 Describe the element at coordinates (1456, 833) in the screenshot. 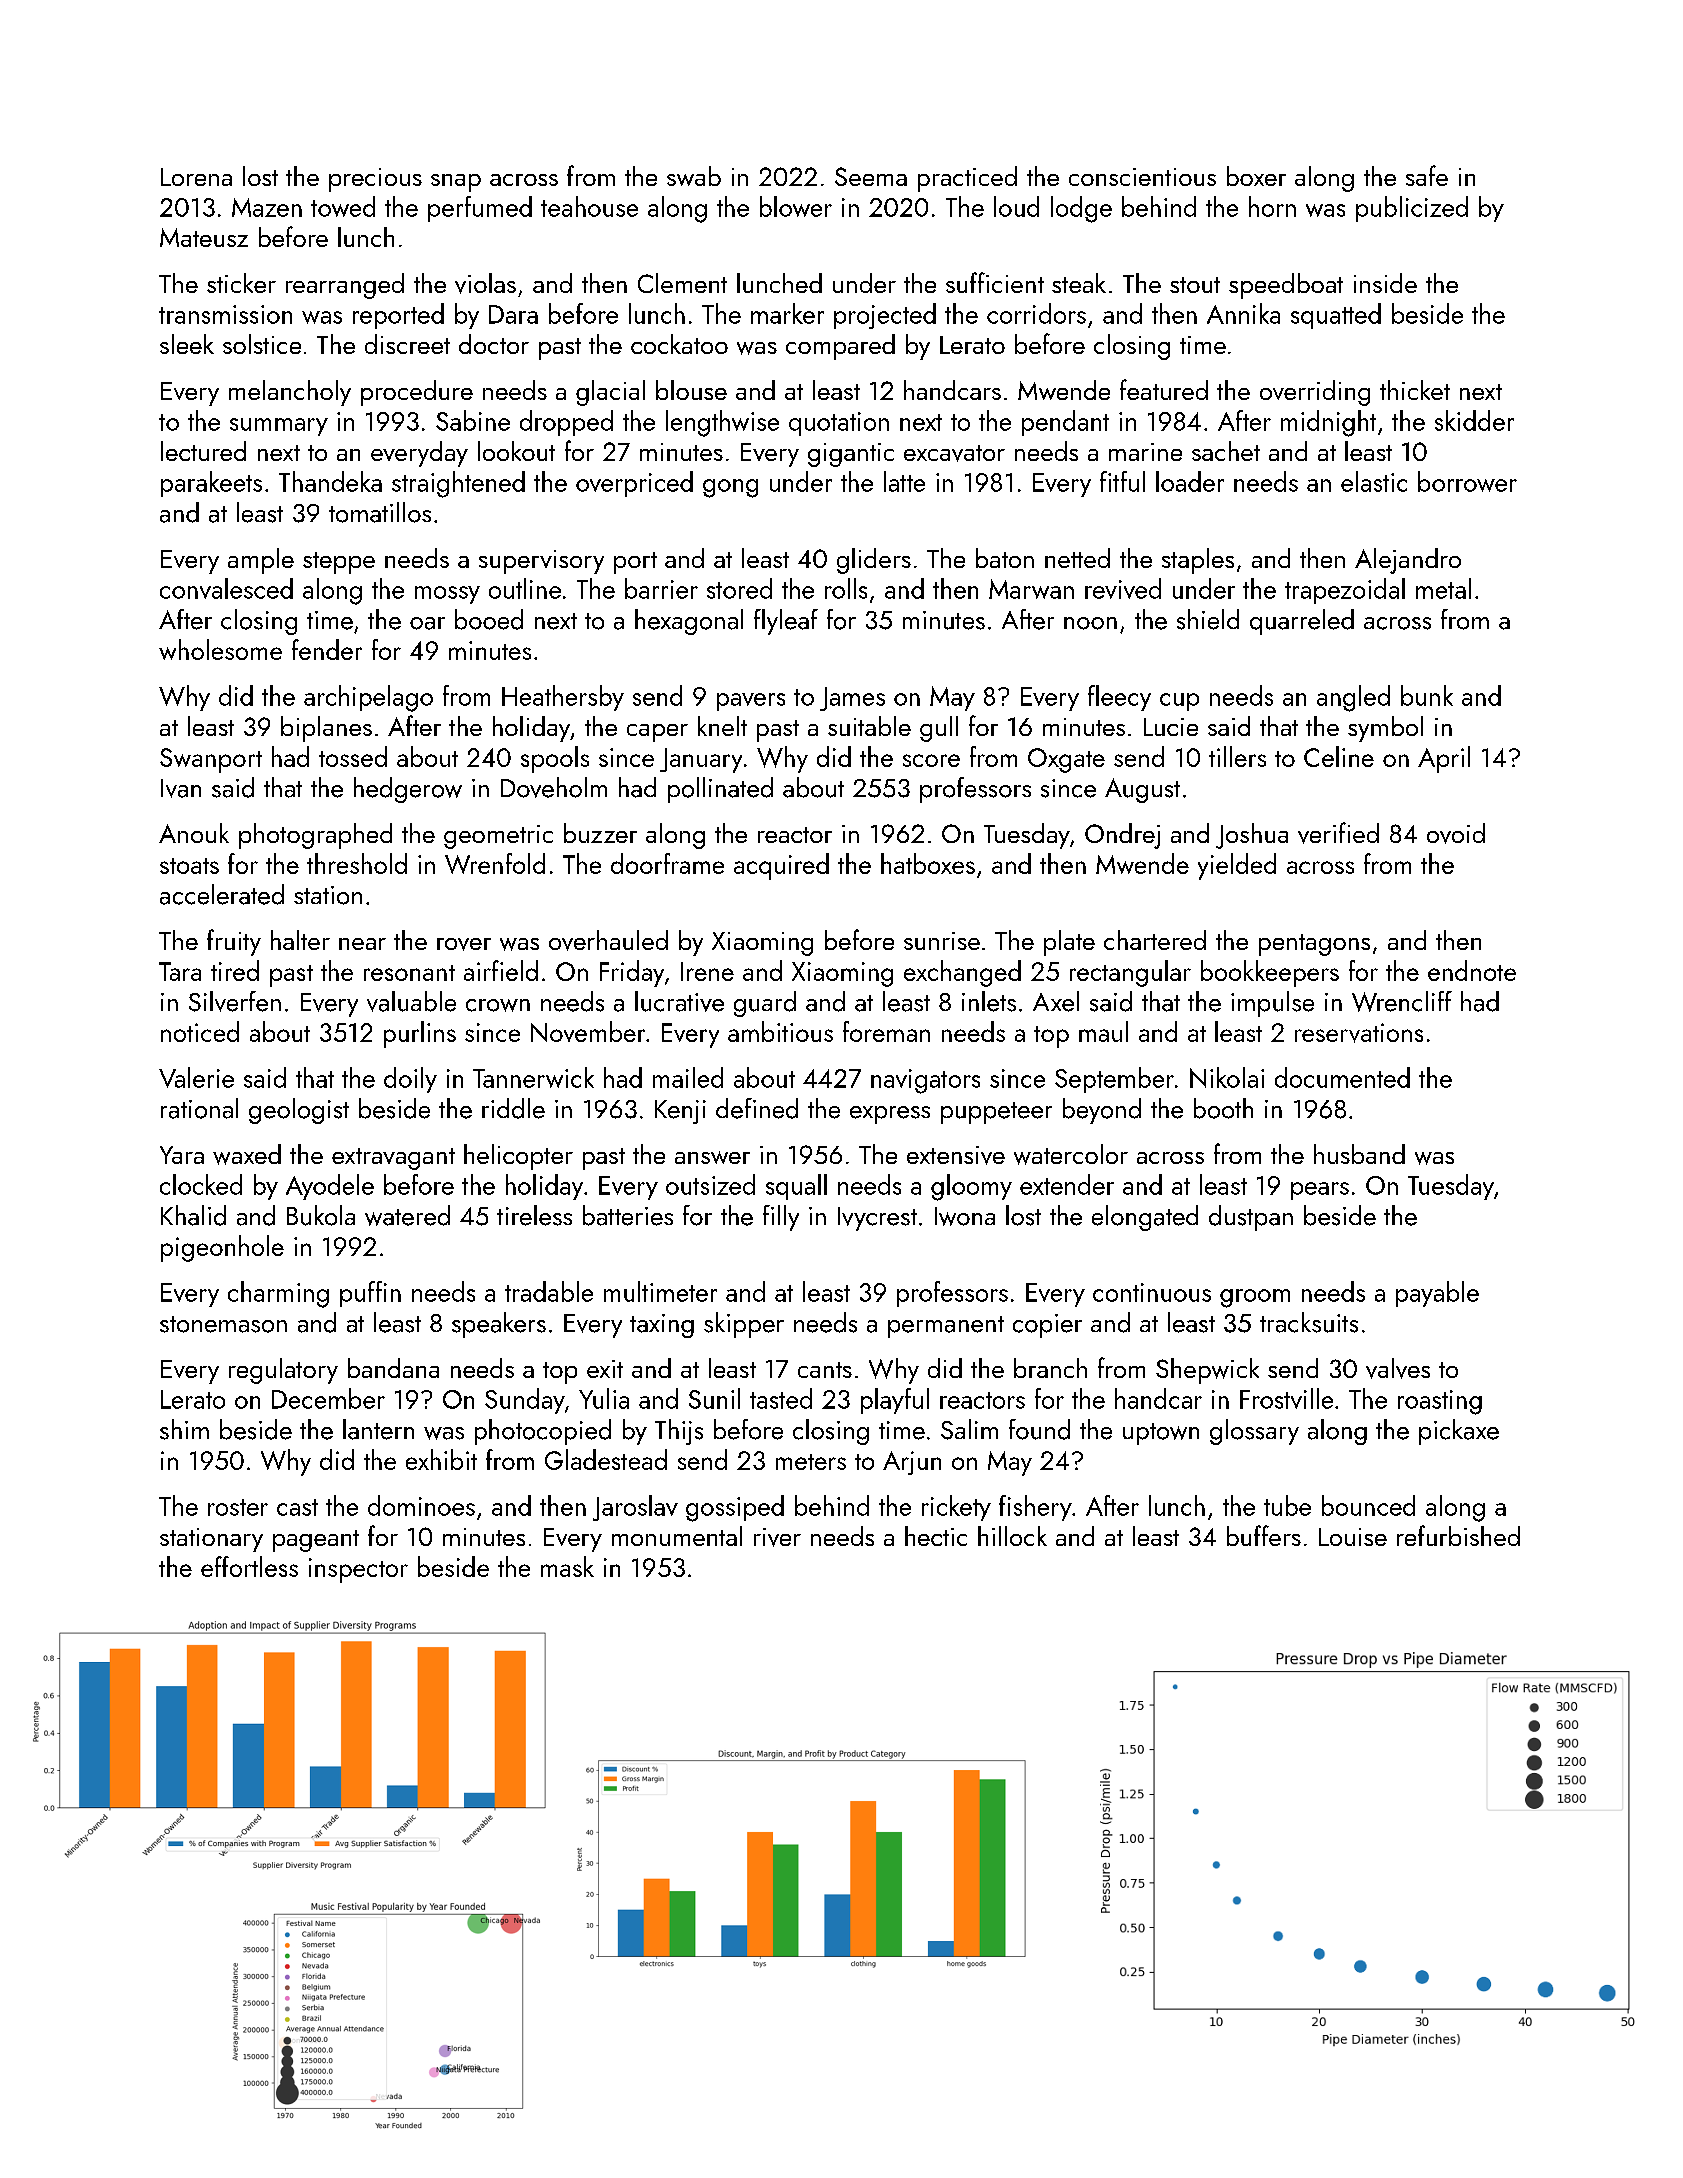

I see `ovoid` at that location.
